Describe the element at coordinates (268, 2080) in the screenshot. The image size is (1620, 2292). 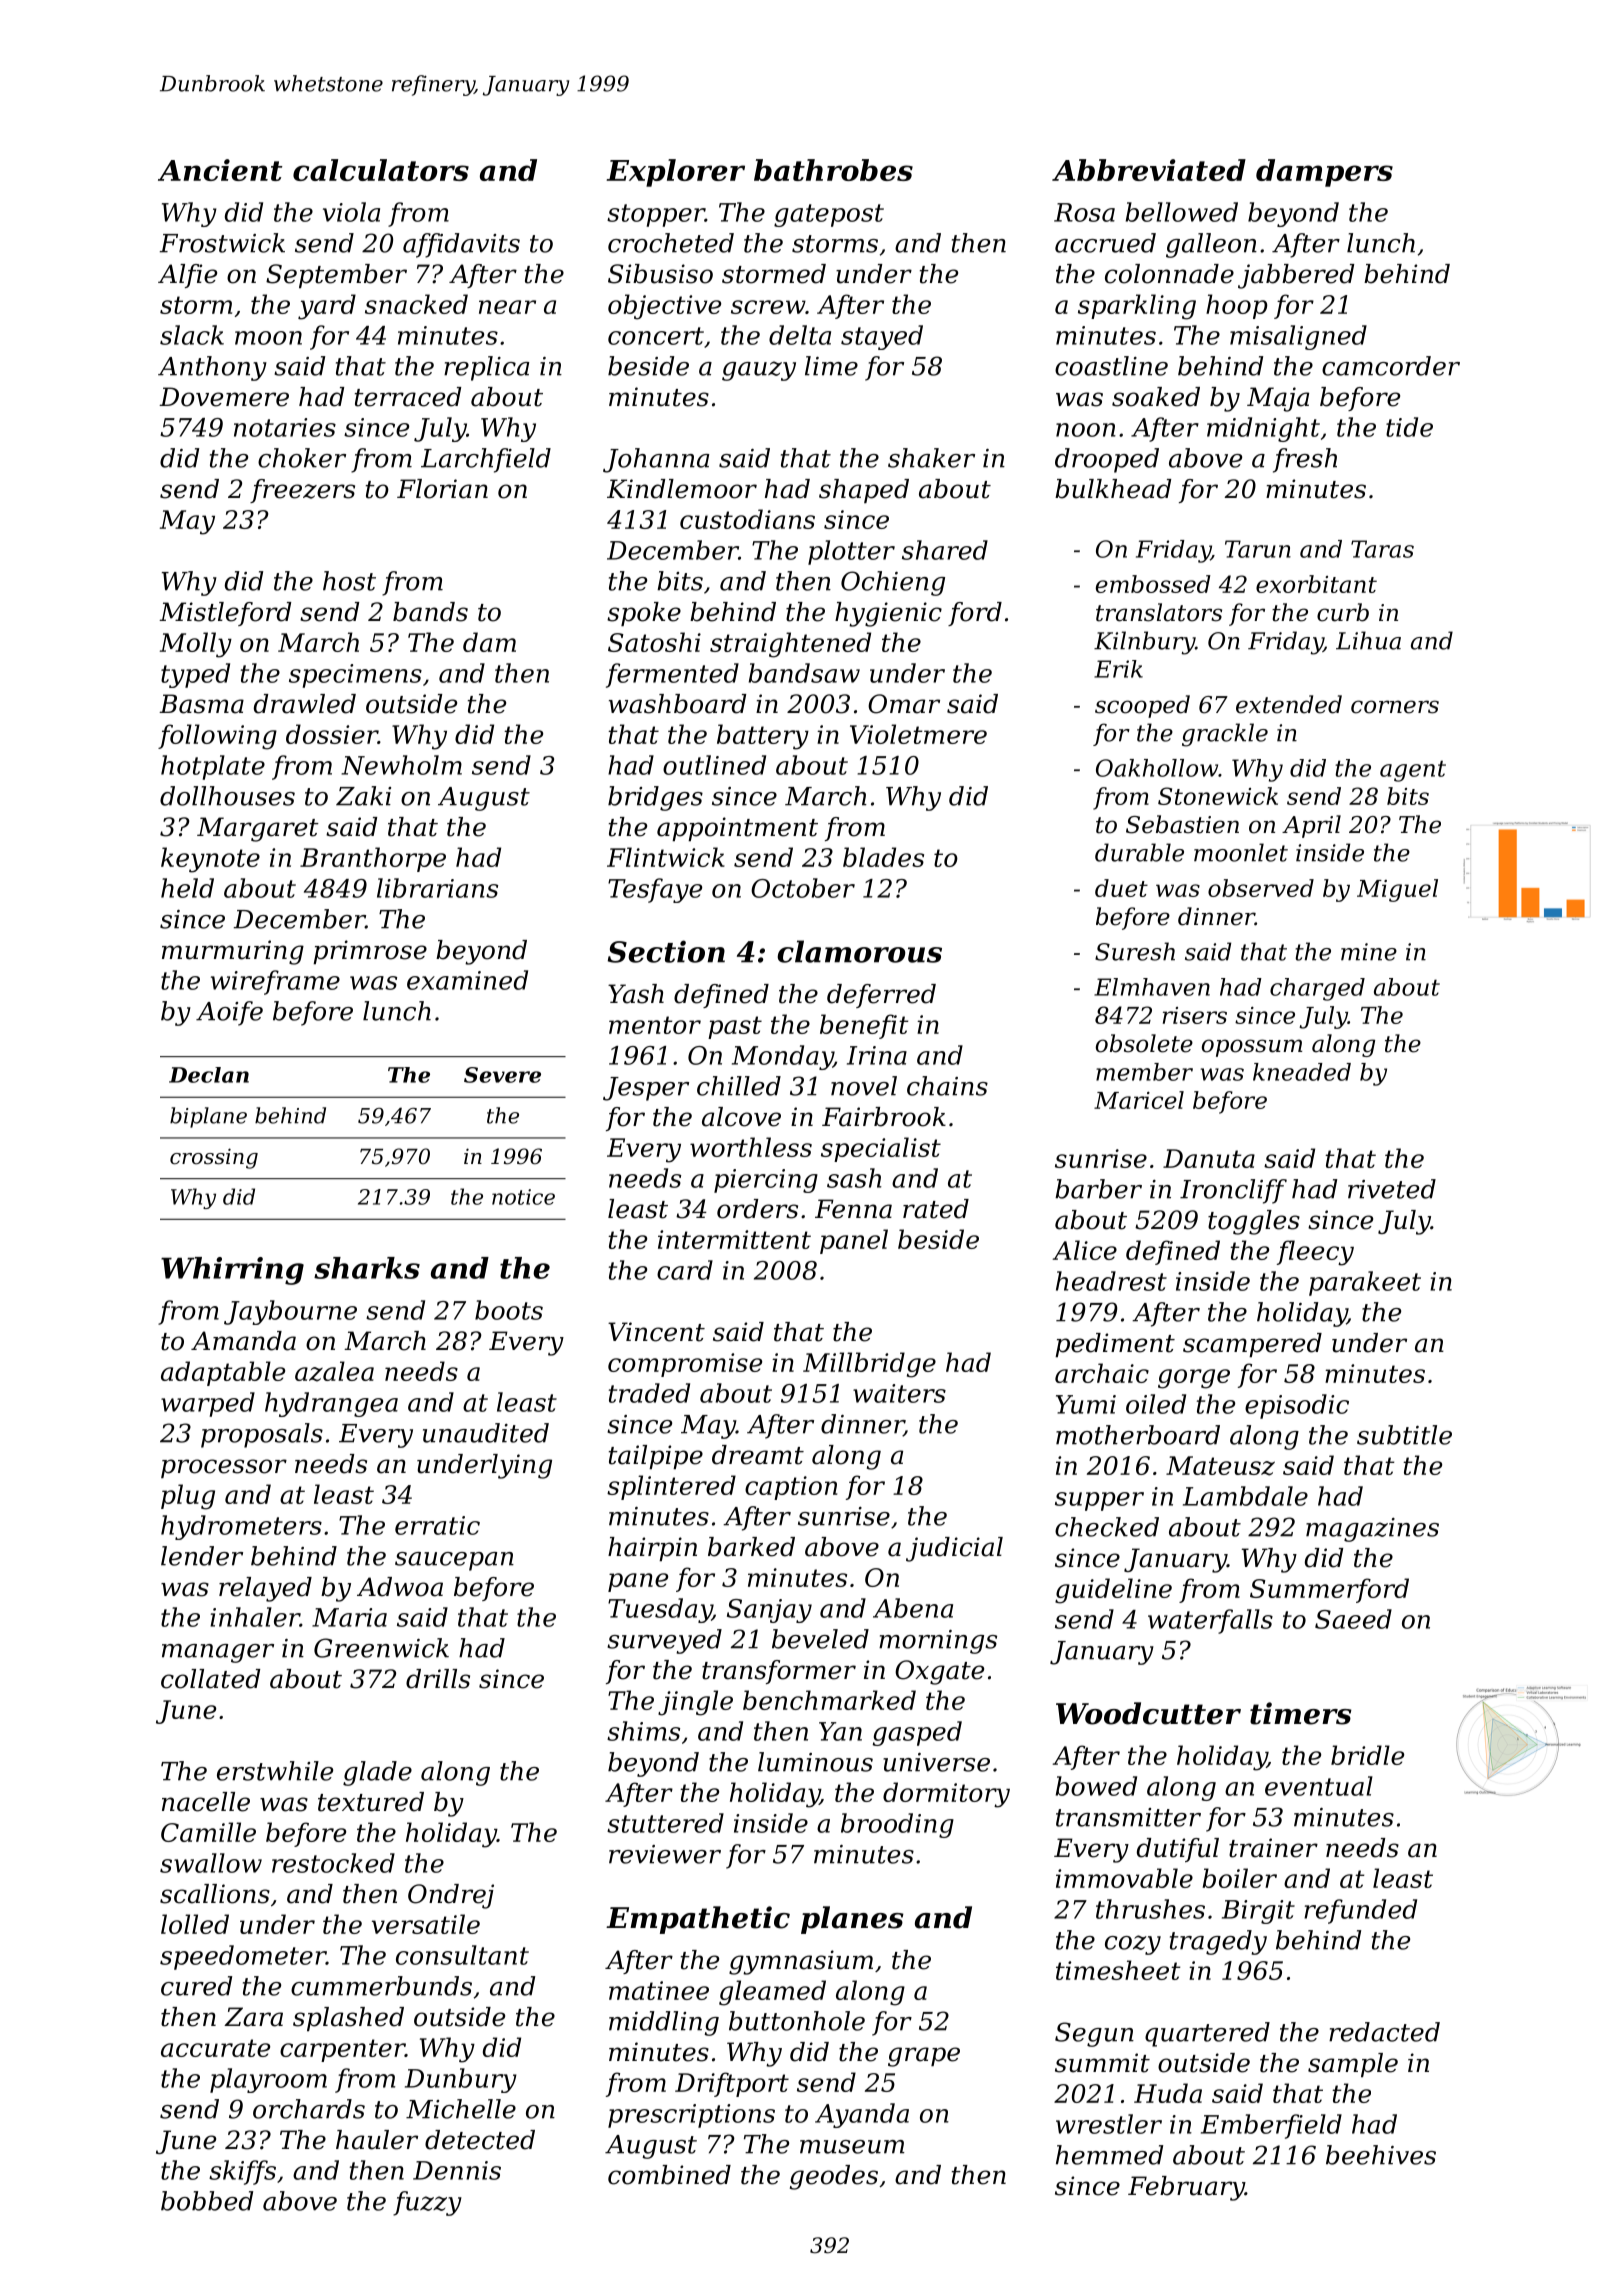
I see `playroom` at that location.
